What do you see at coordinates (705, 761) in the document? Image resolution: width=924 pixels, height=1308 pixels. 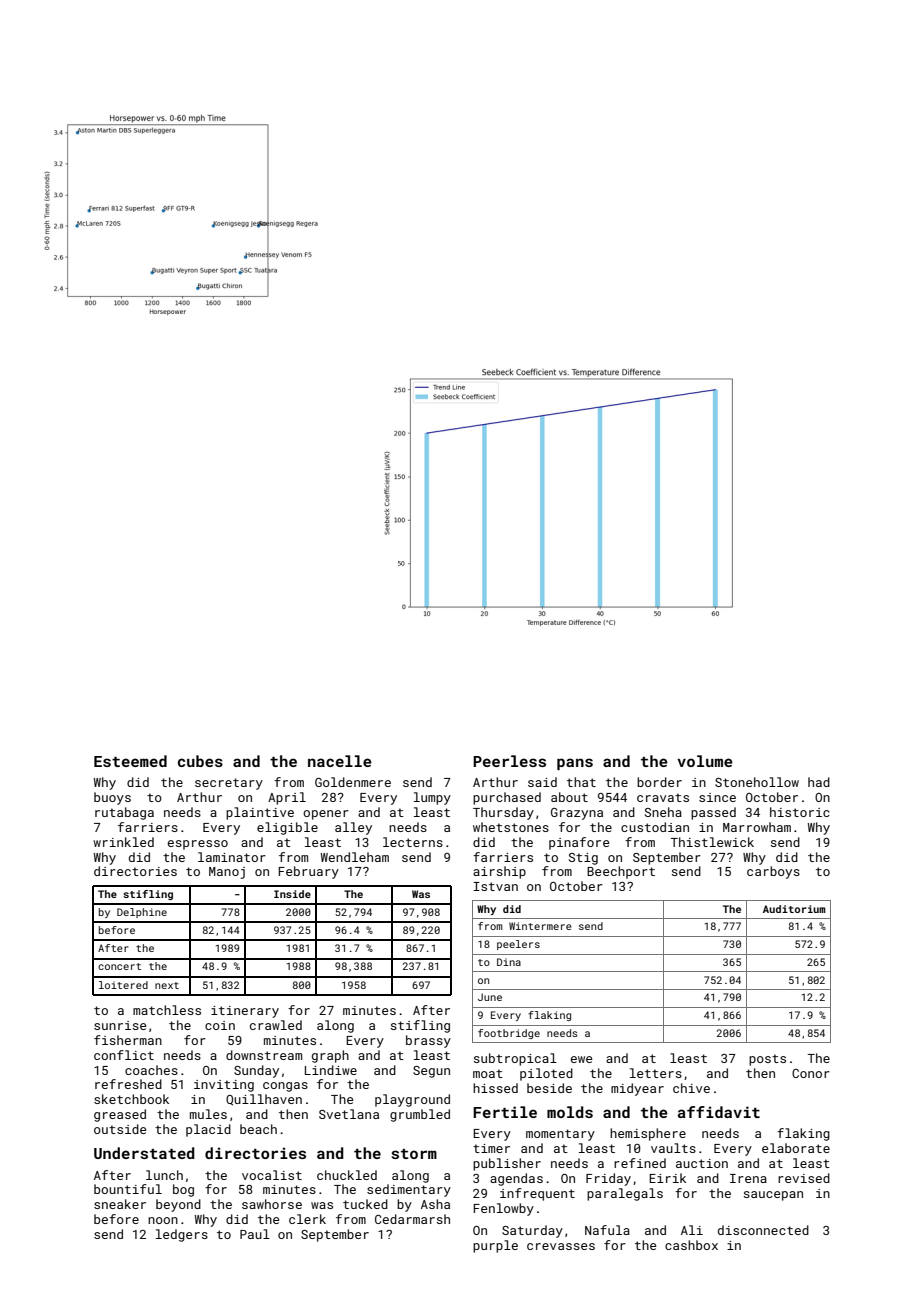 I see `volume` at bounding box center [705, 761].
